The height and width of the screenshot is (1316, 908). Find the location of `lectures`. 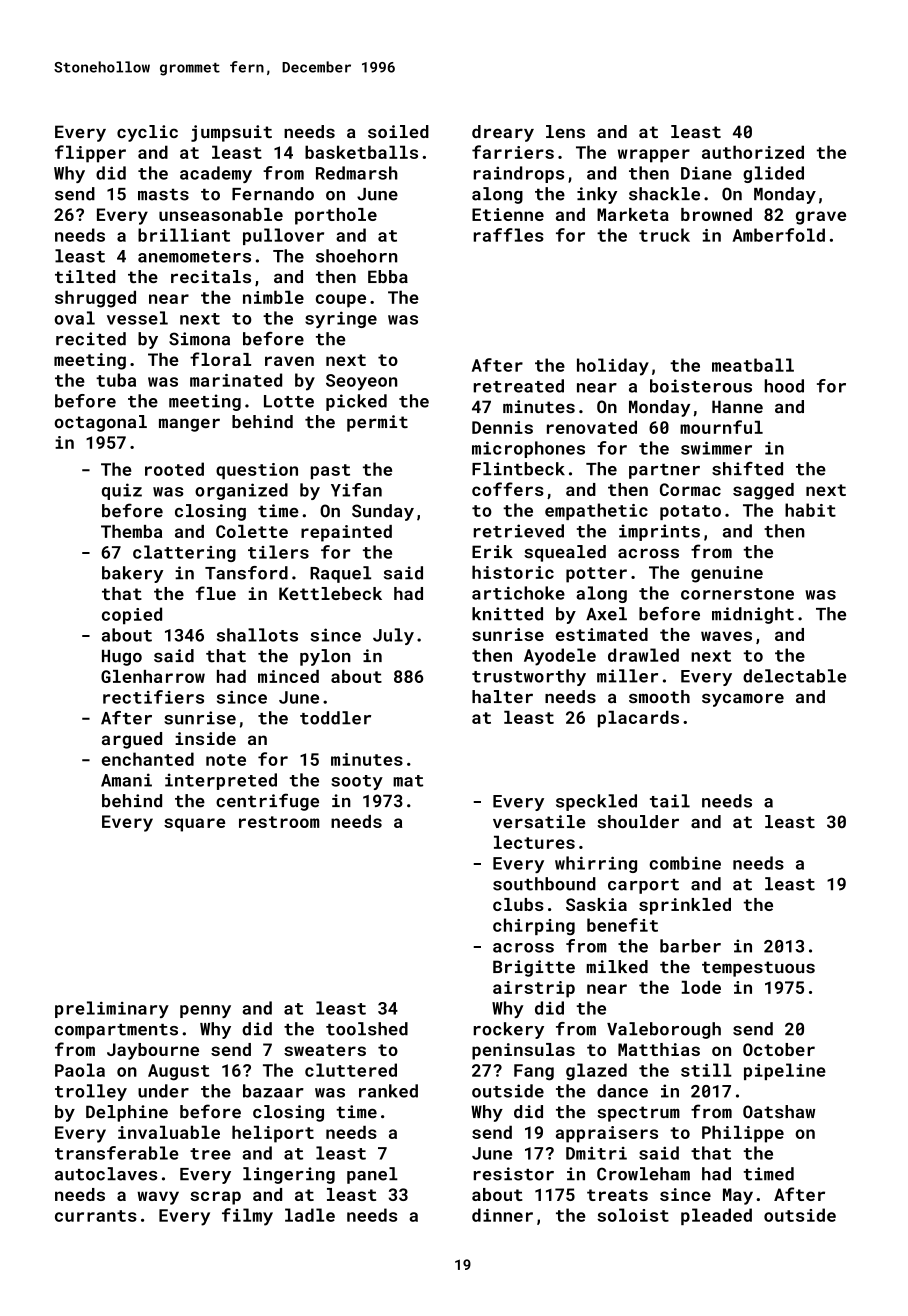

lectures is located at coordinates (534, 842).
